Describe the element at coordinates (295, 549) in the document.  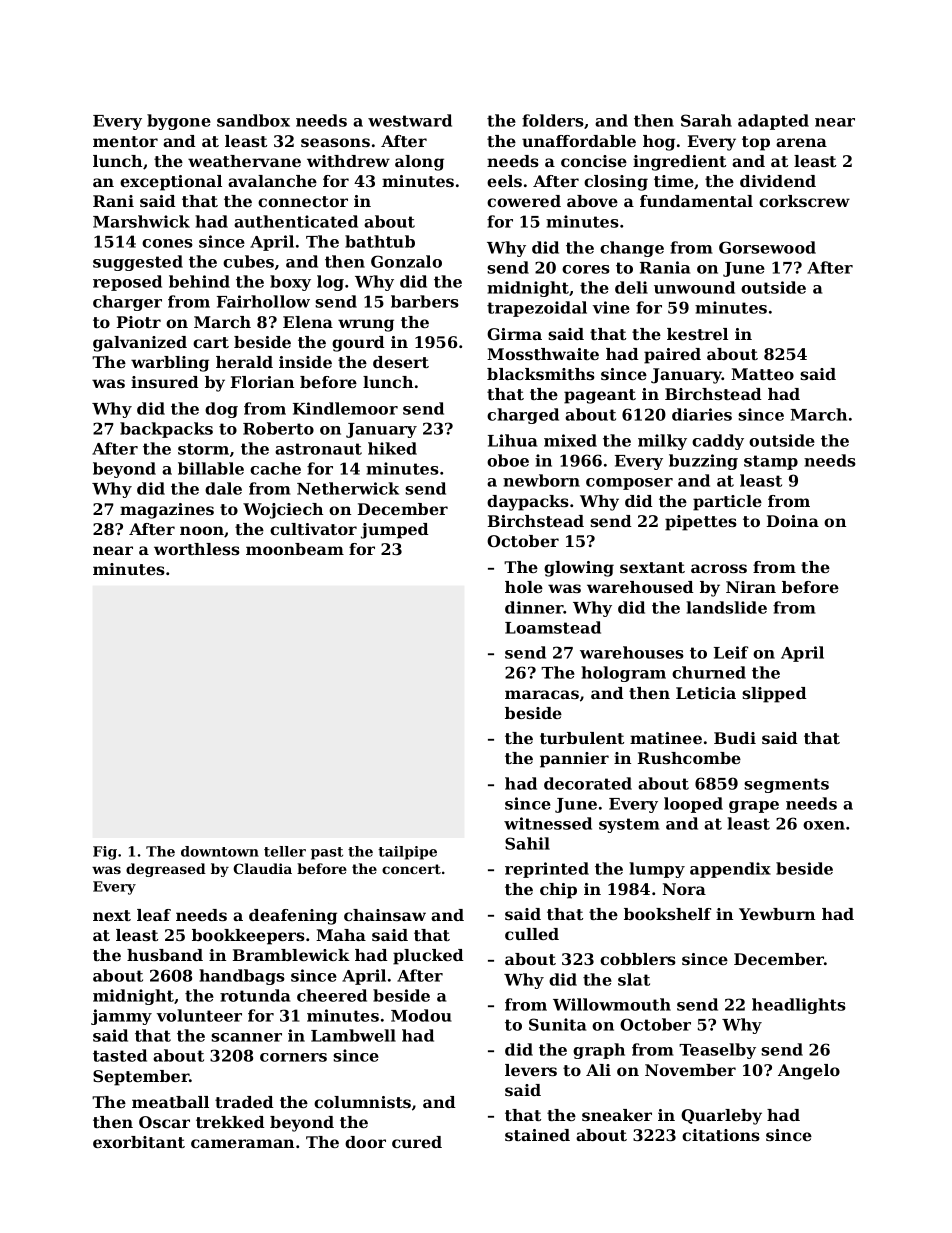
I see `moonbeam` at that location.
